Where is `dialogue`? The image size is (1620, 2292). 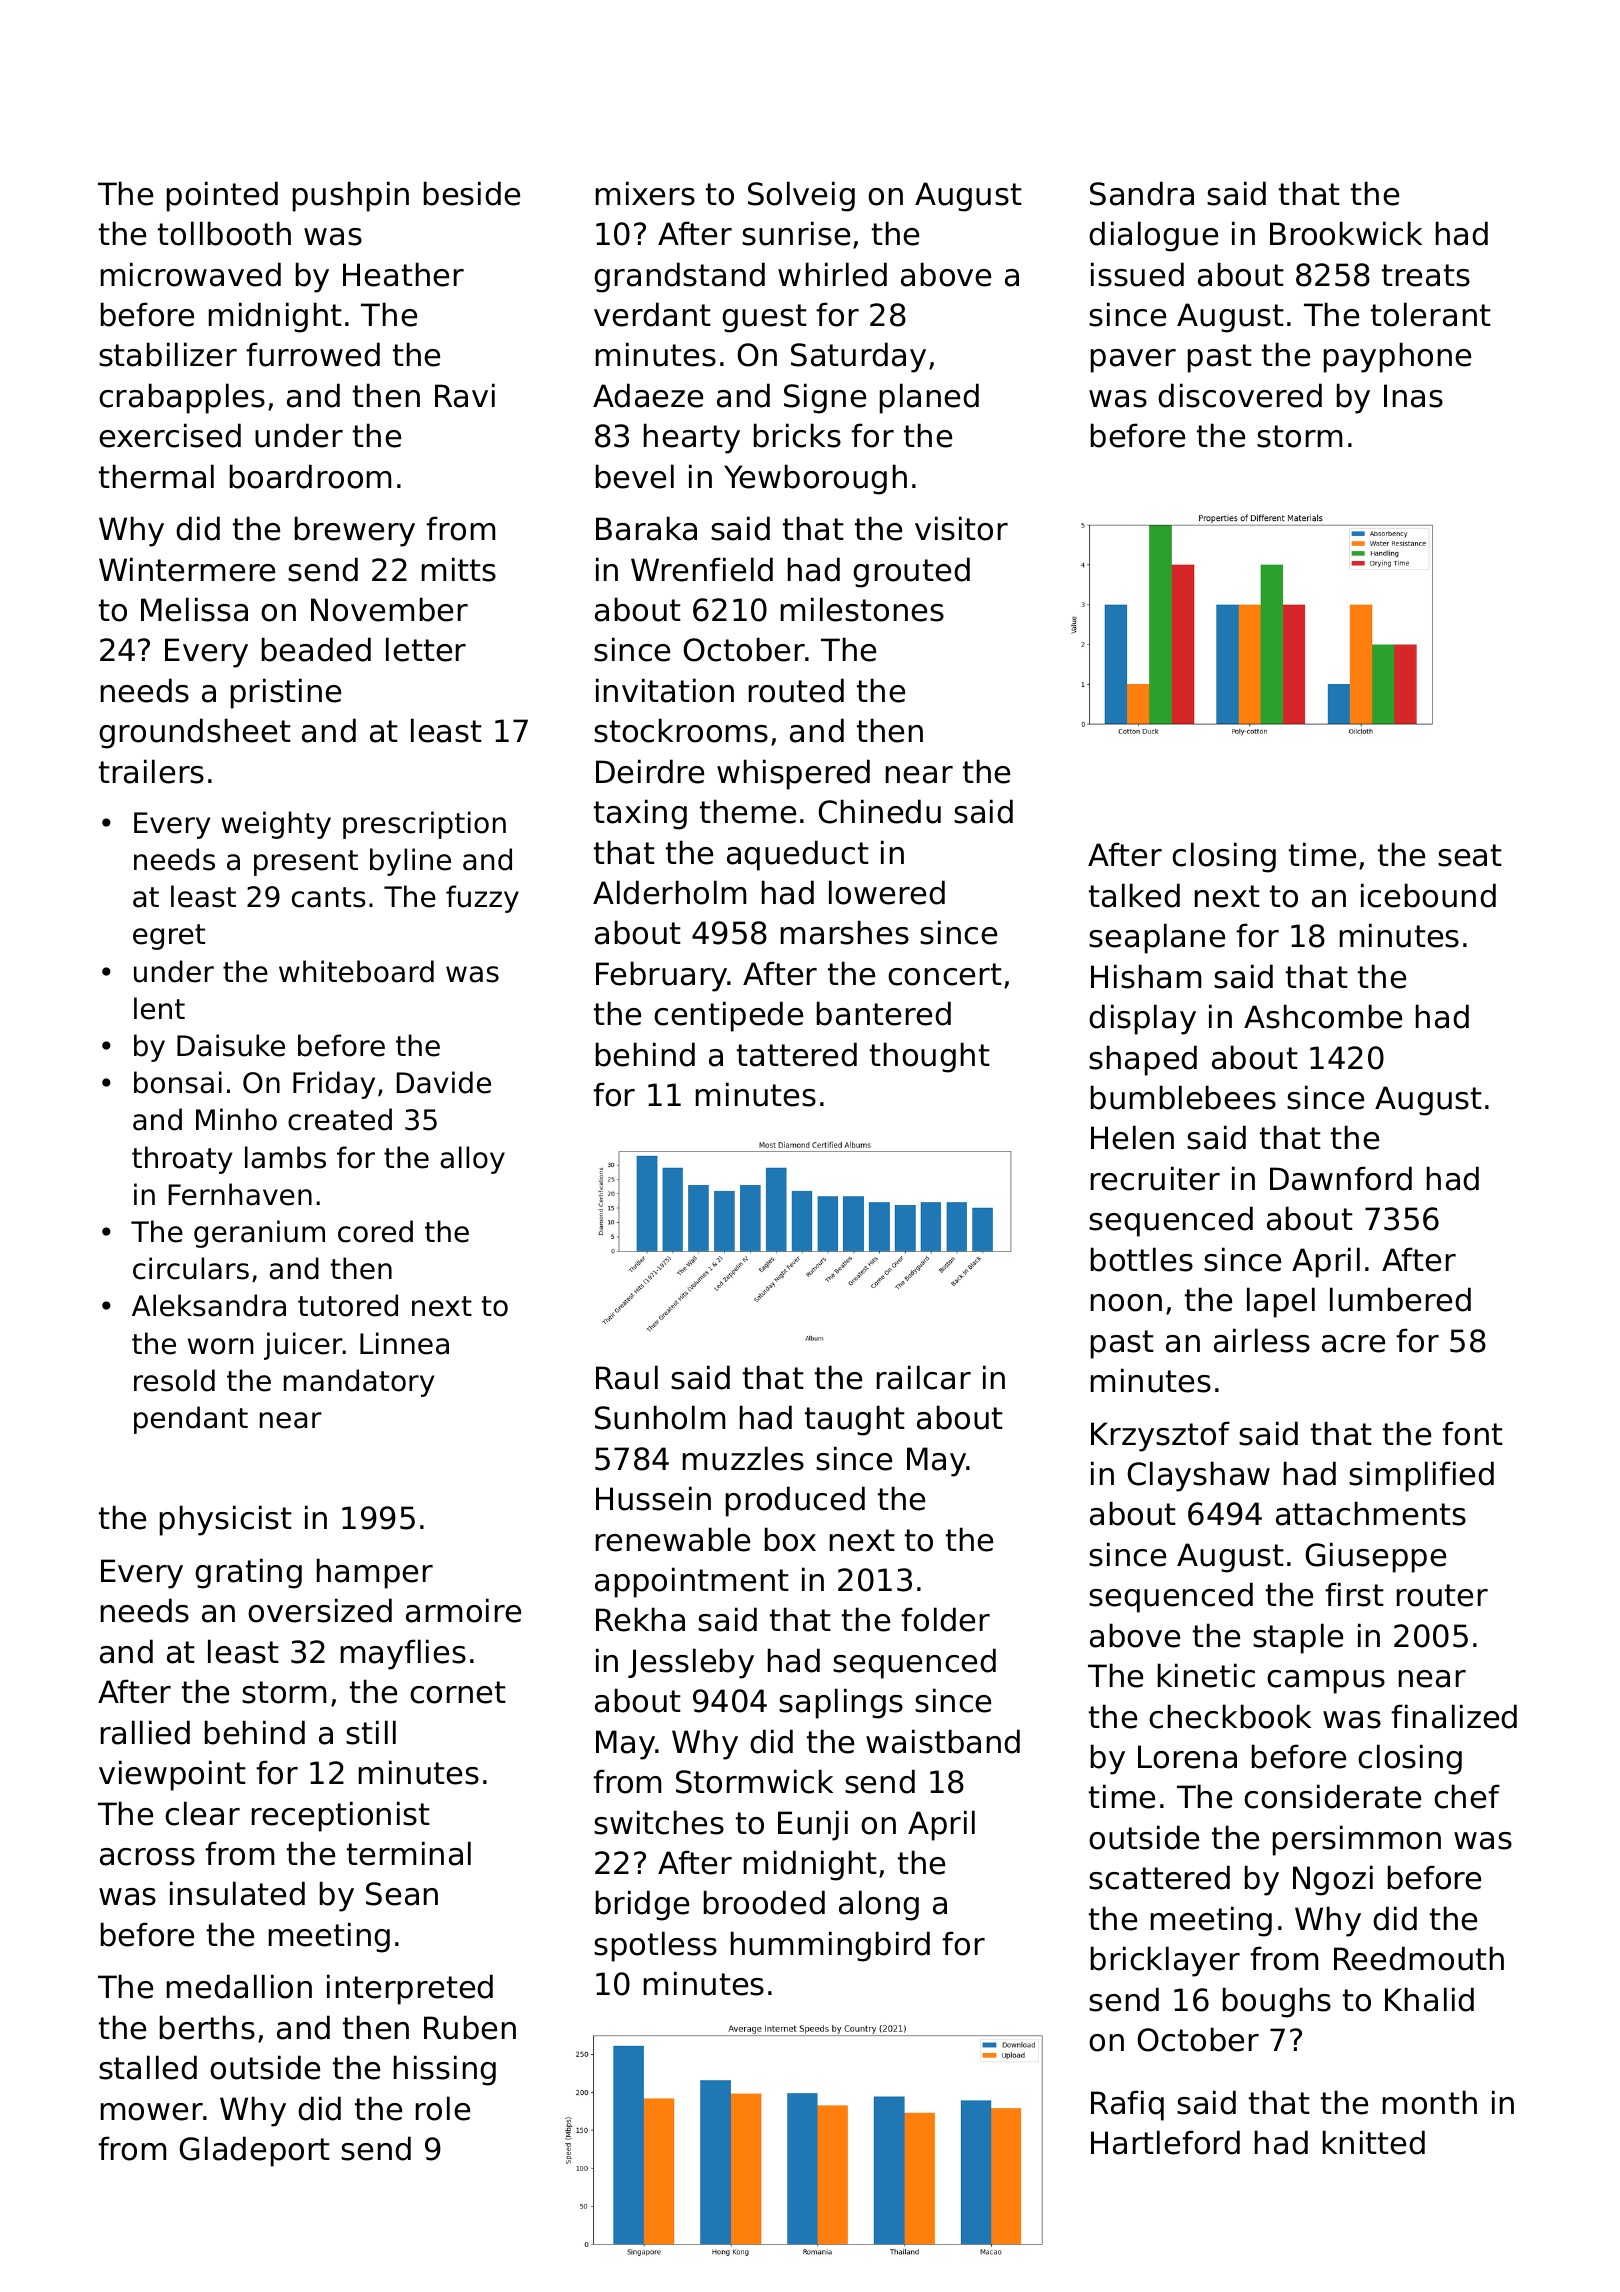
dialogue is located at coordinates (1153, 236).
